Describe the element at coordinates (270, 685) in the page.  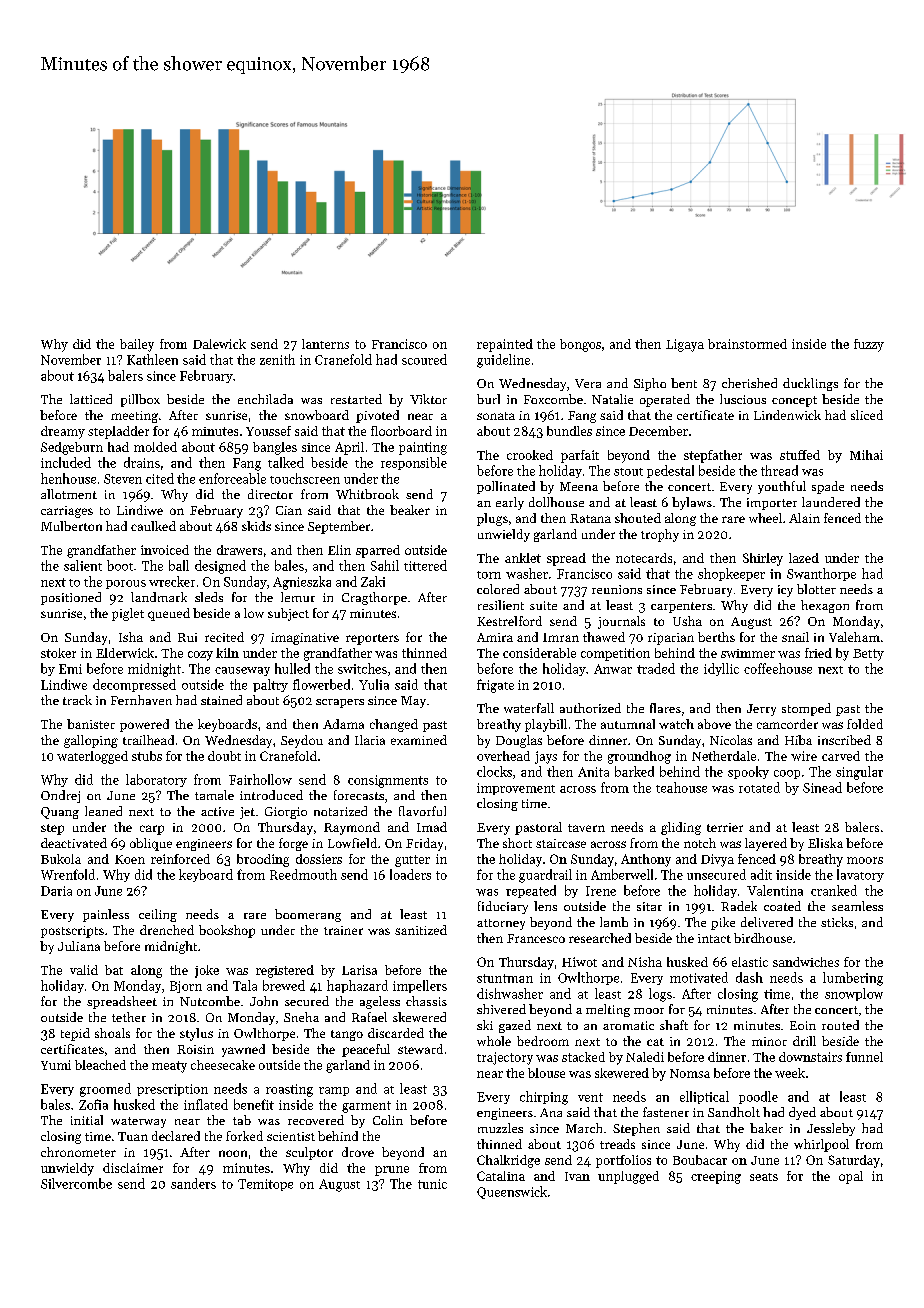
I see `paltry` at that location.
